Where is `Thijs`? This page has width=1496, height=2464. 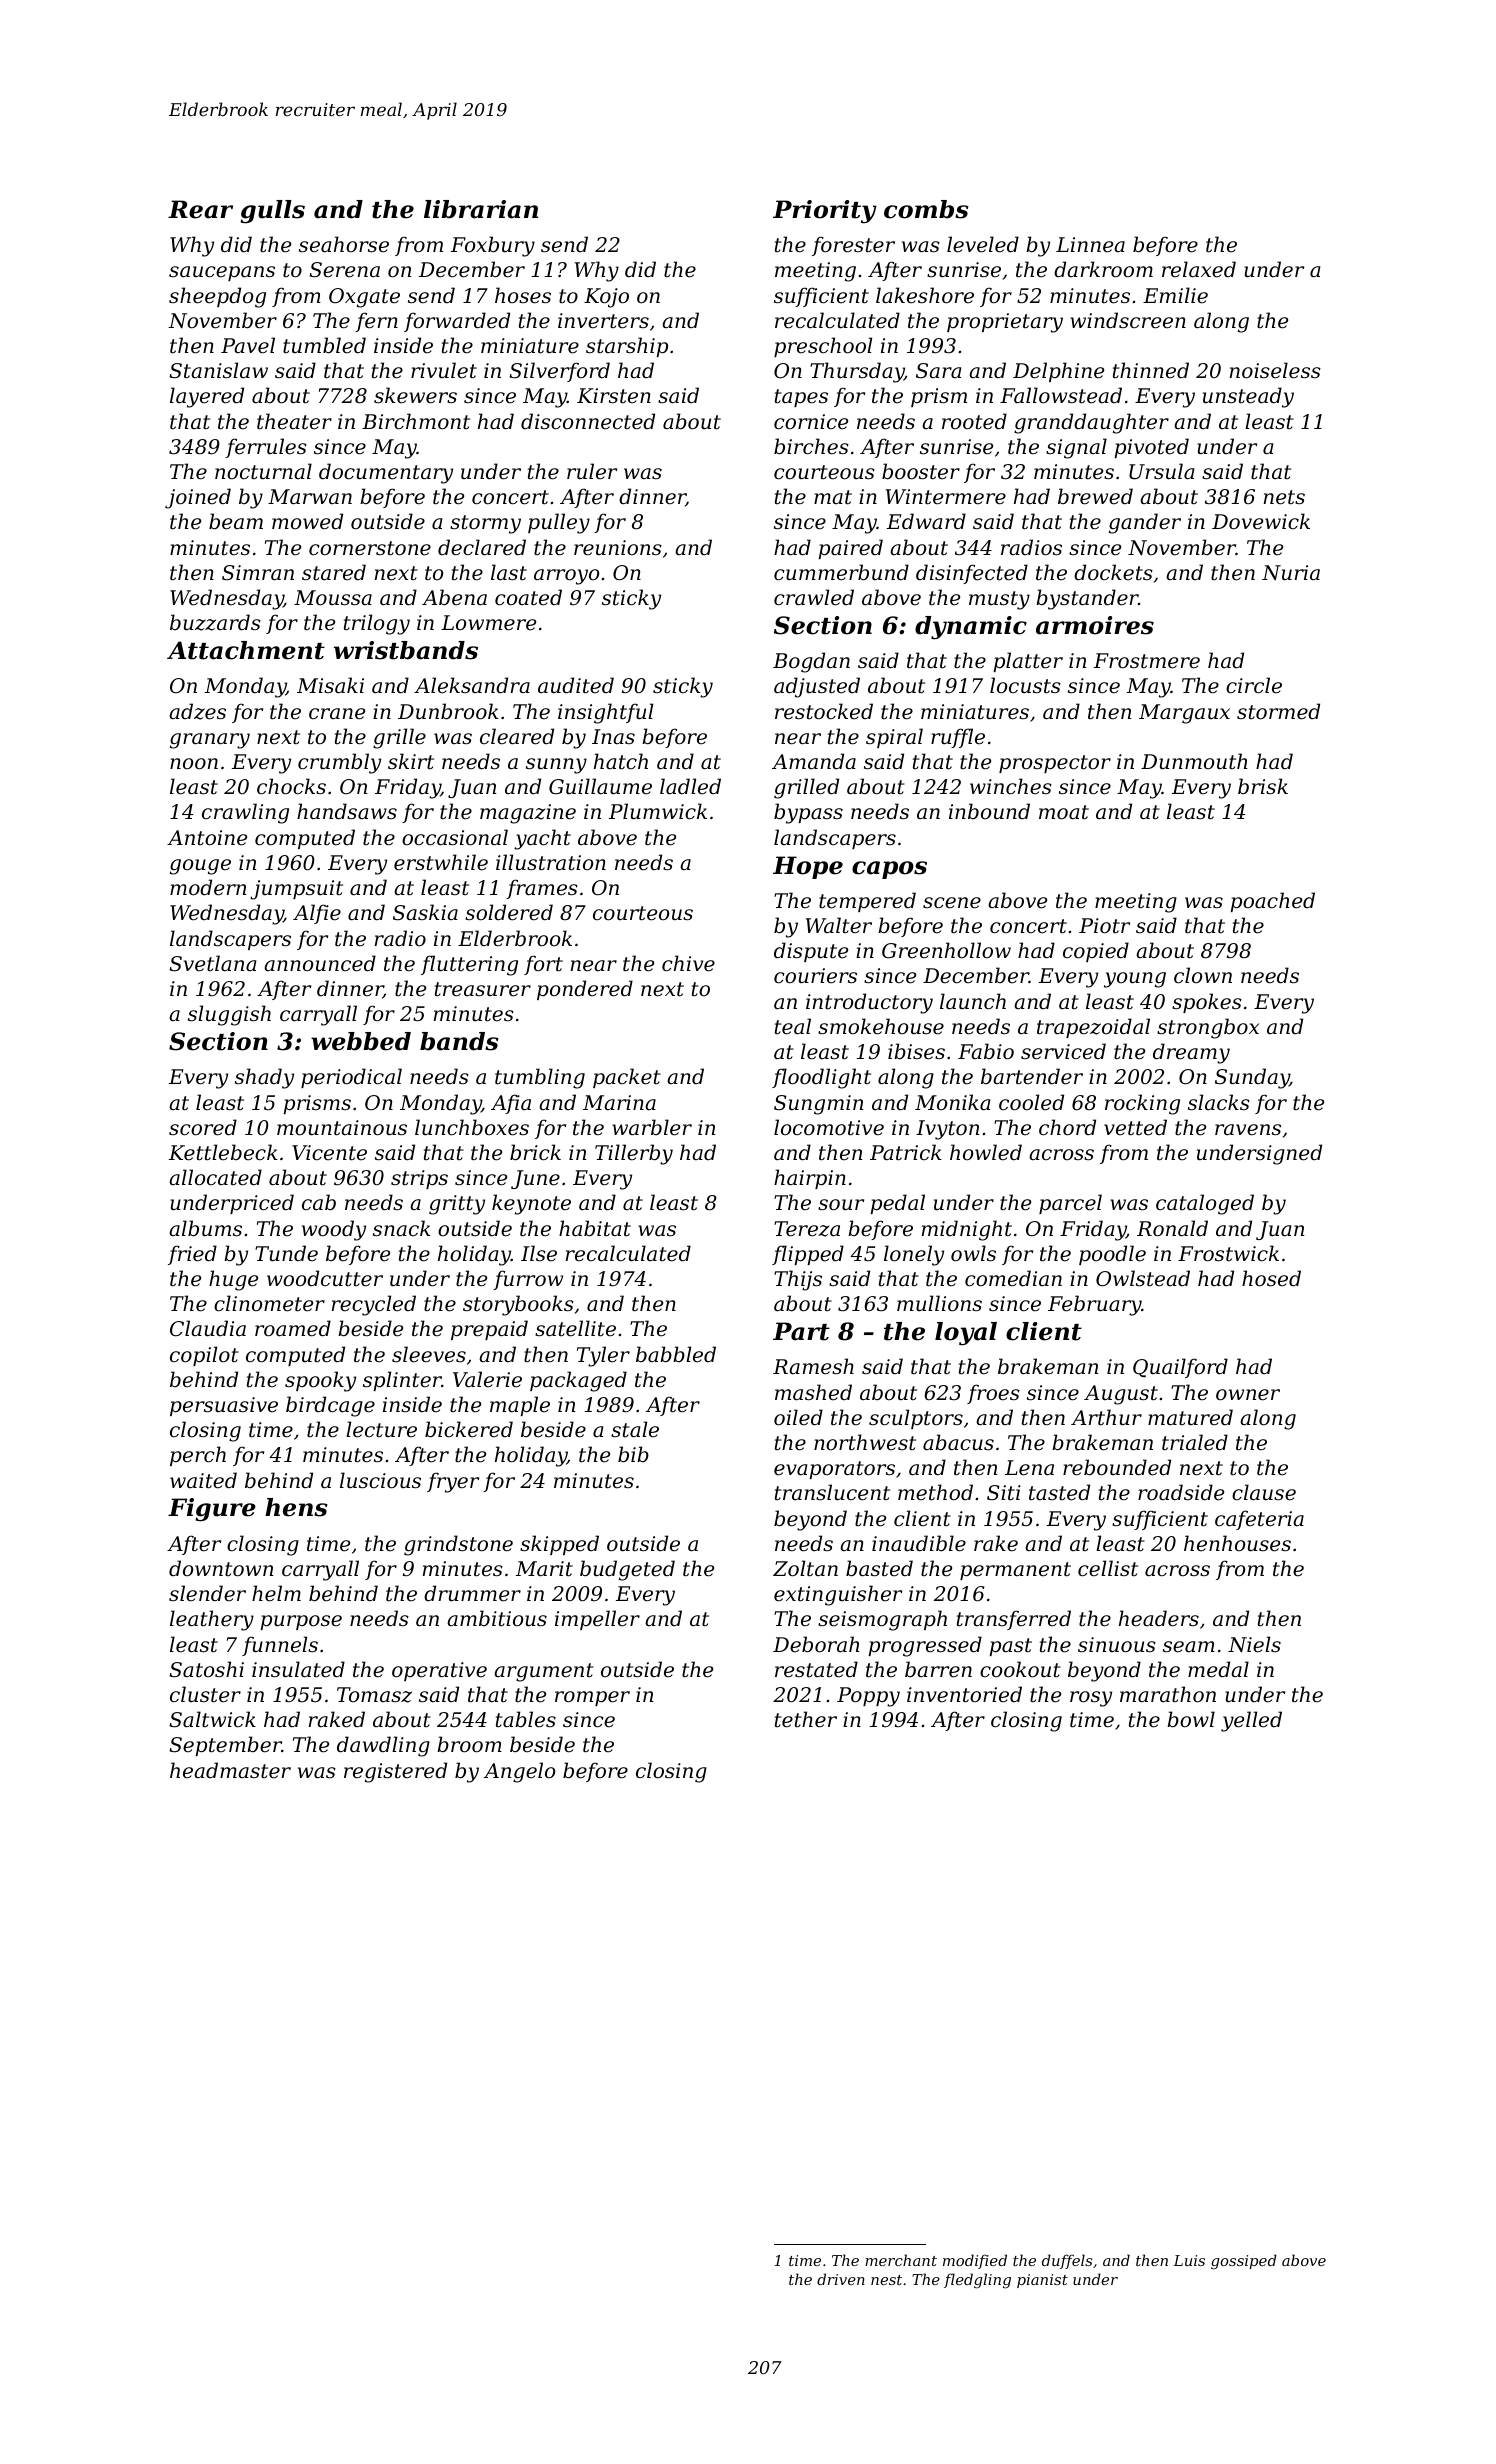 Thijs is located at coordinates (798, 1280).
